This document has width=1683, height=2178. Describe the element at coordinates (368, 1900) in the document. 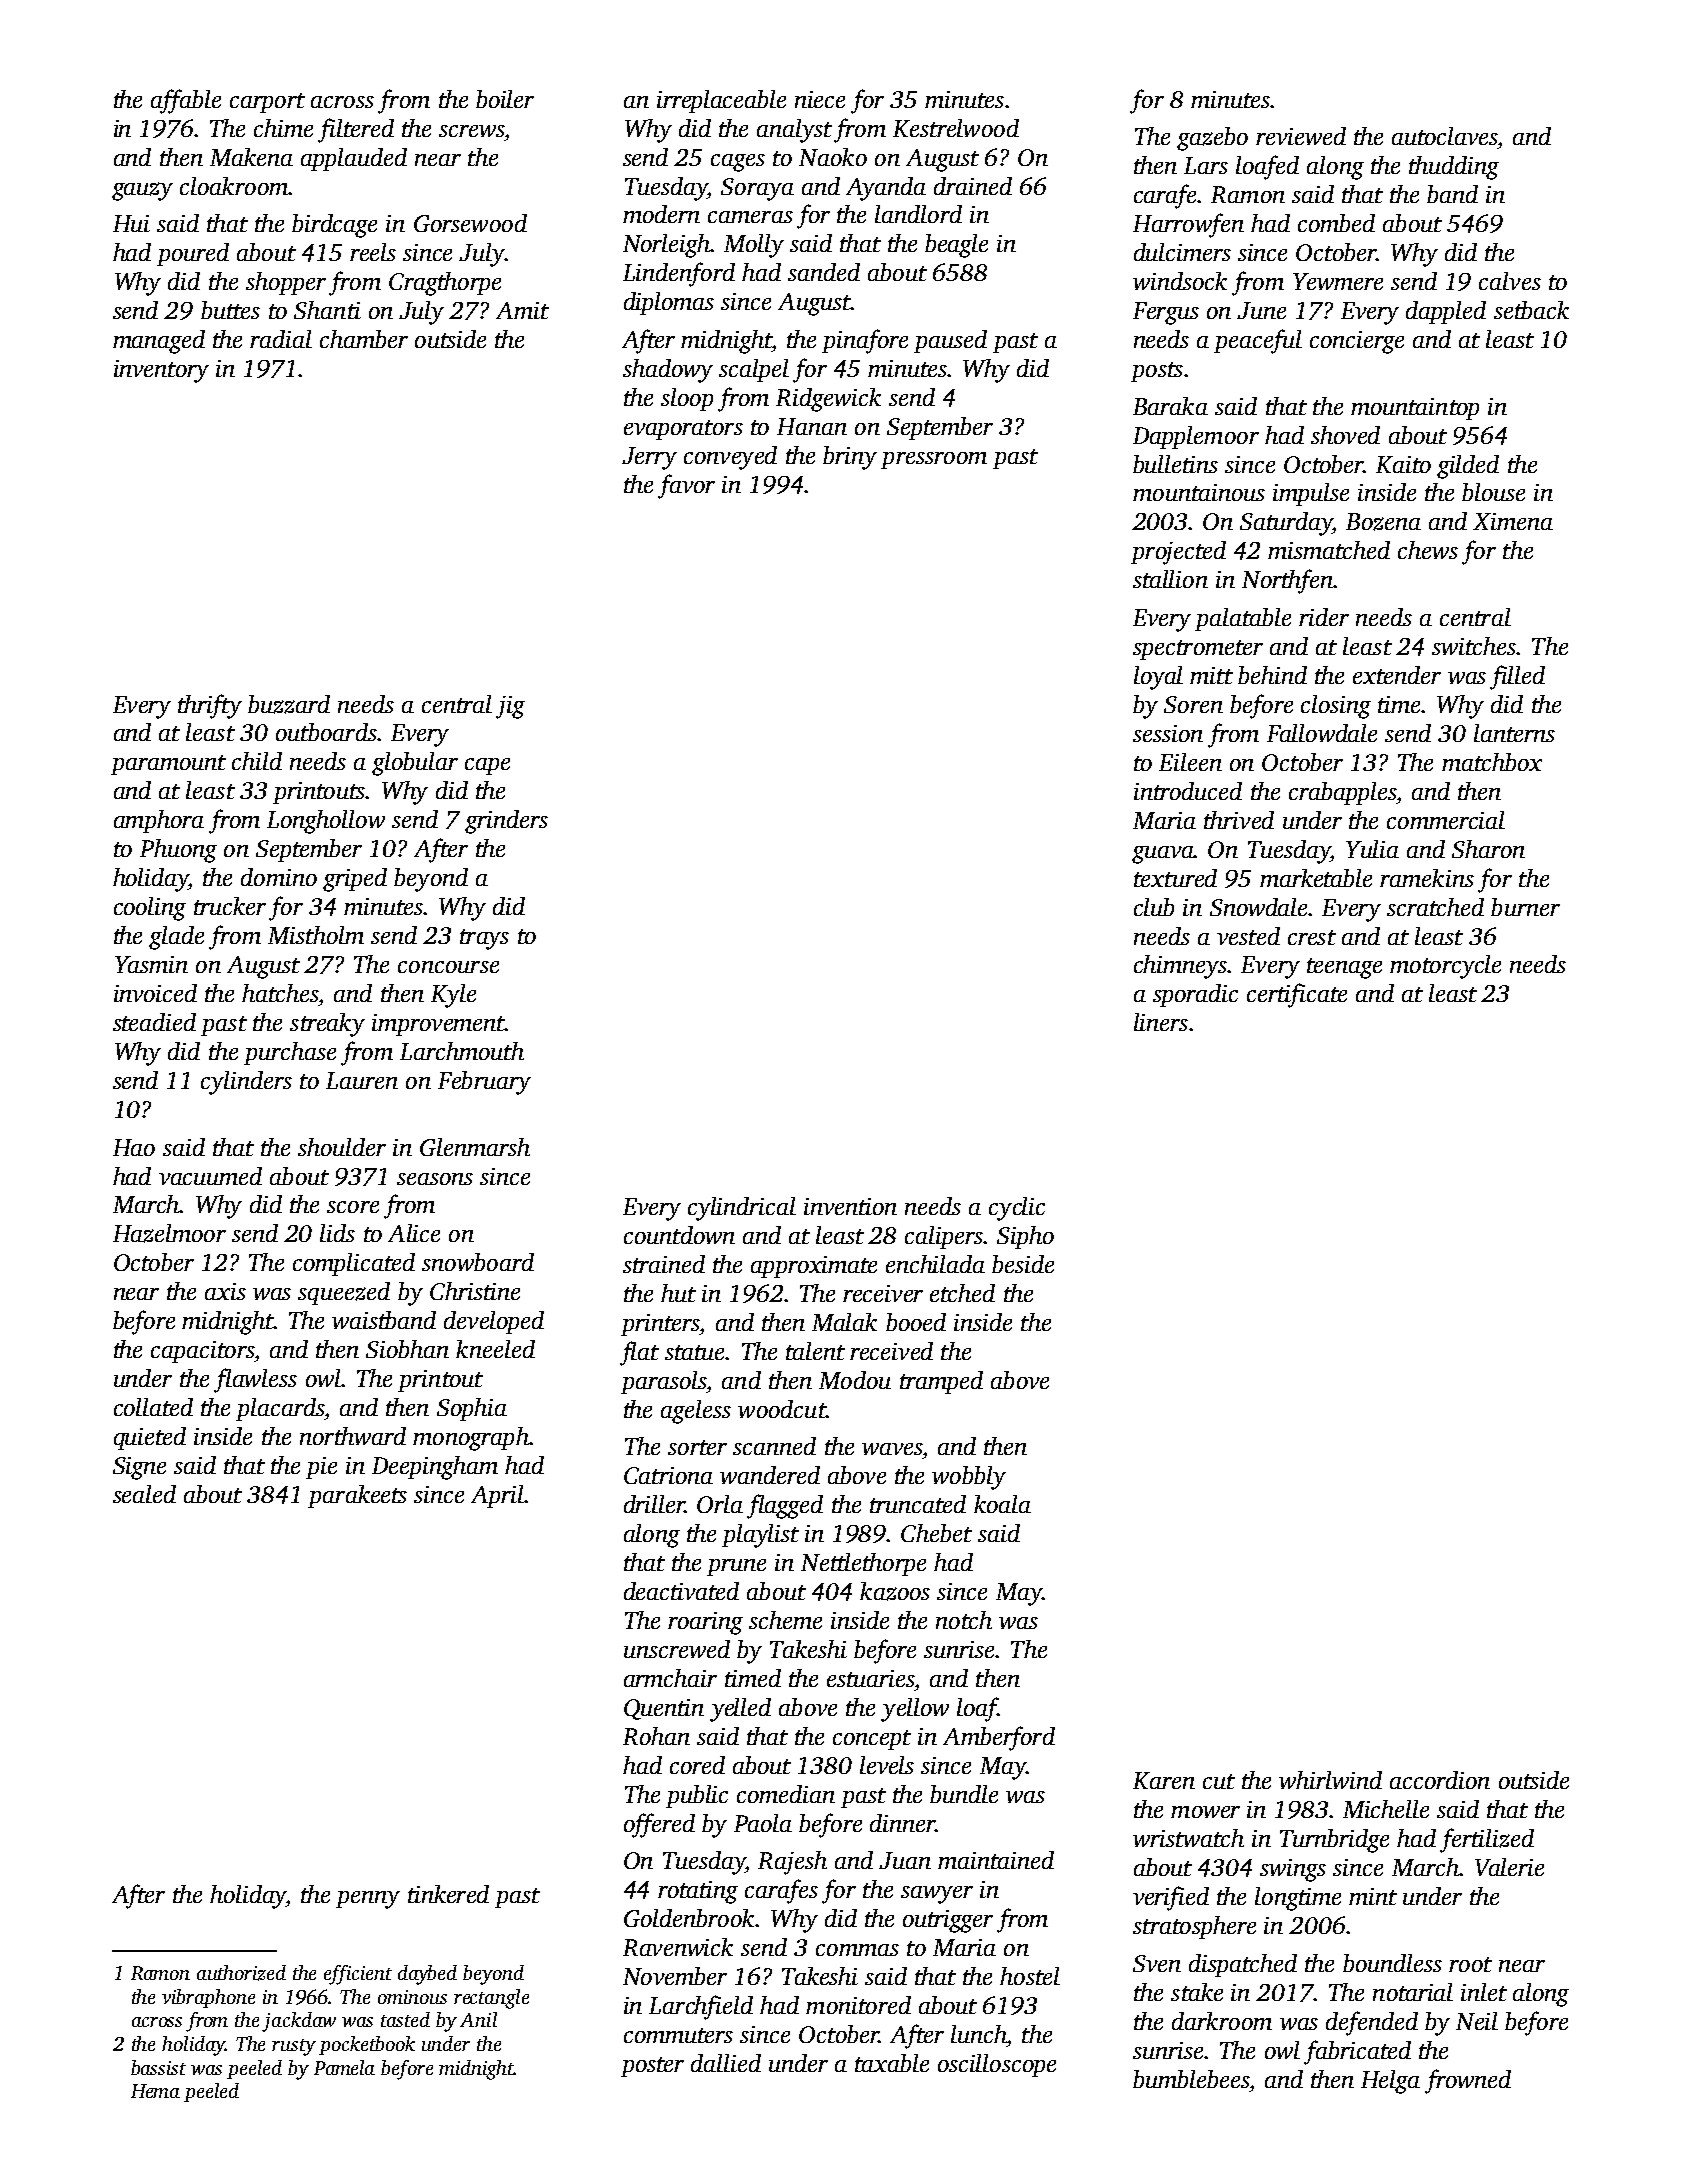

I see `penny` at that location.
